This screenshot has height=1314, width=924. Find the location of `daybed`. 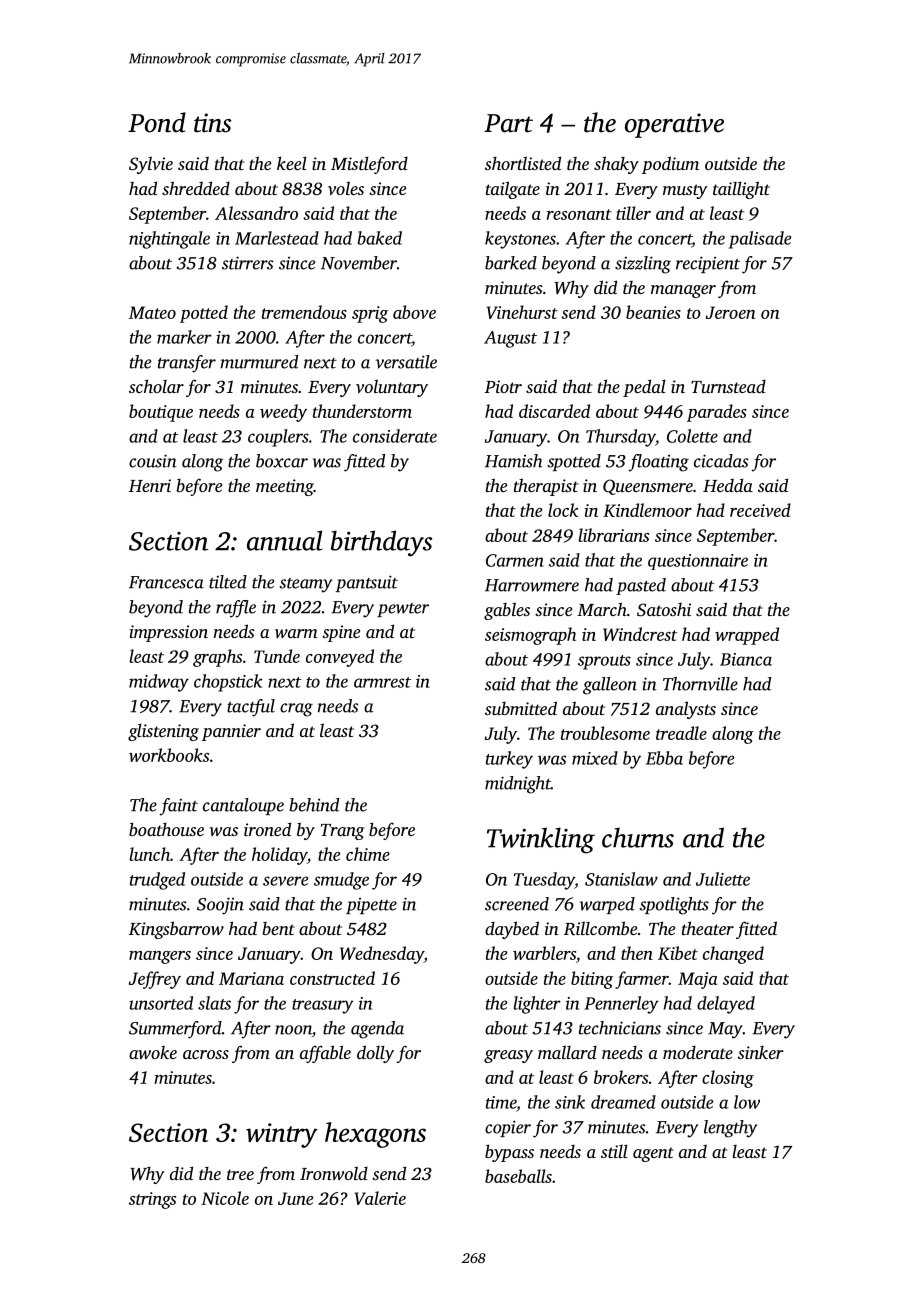

daybed is located at coordinates (512, 930).
